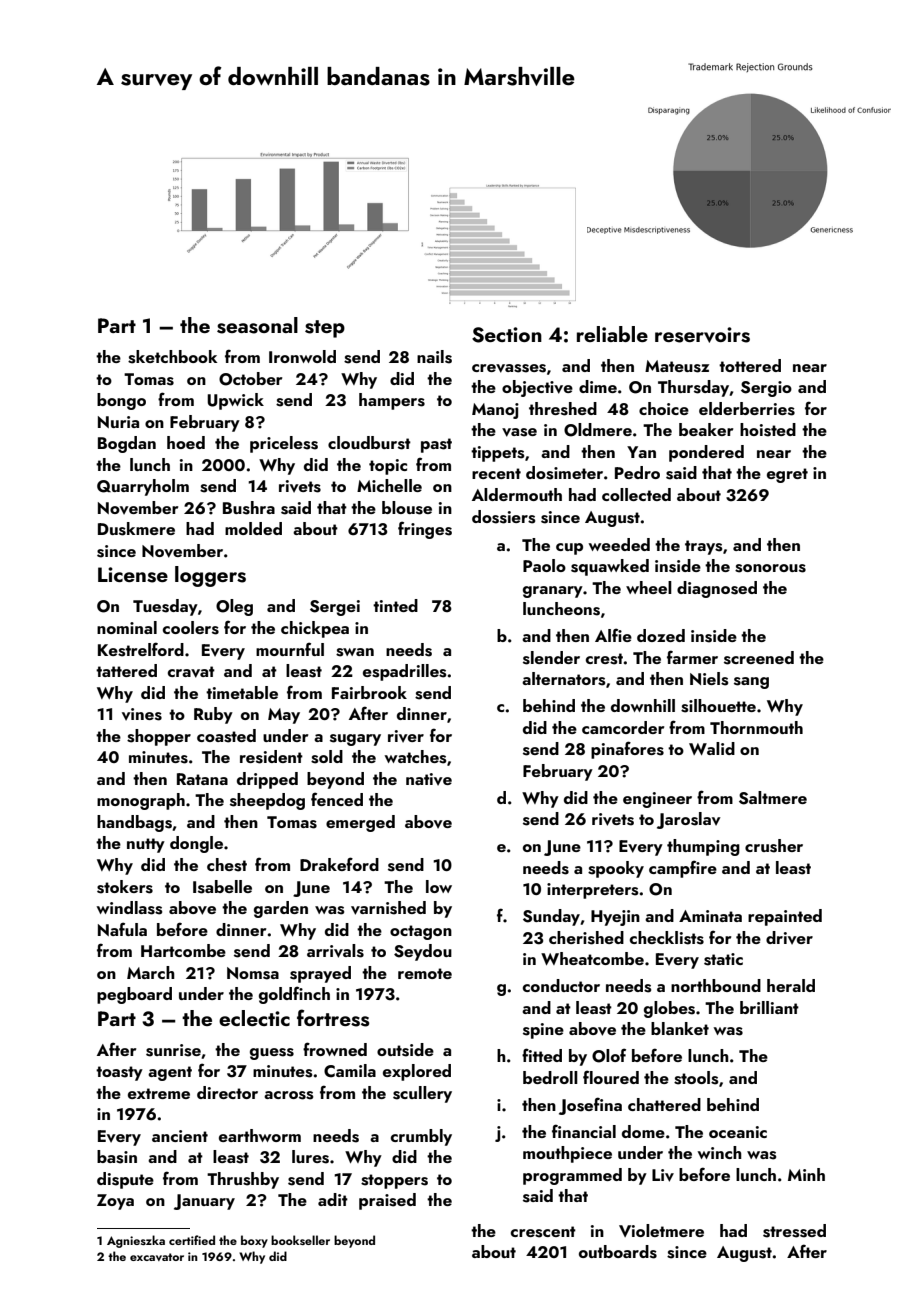  I want to click on low, so click(439, 886).
